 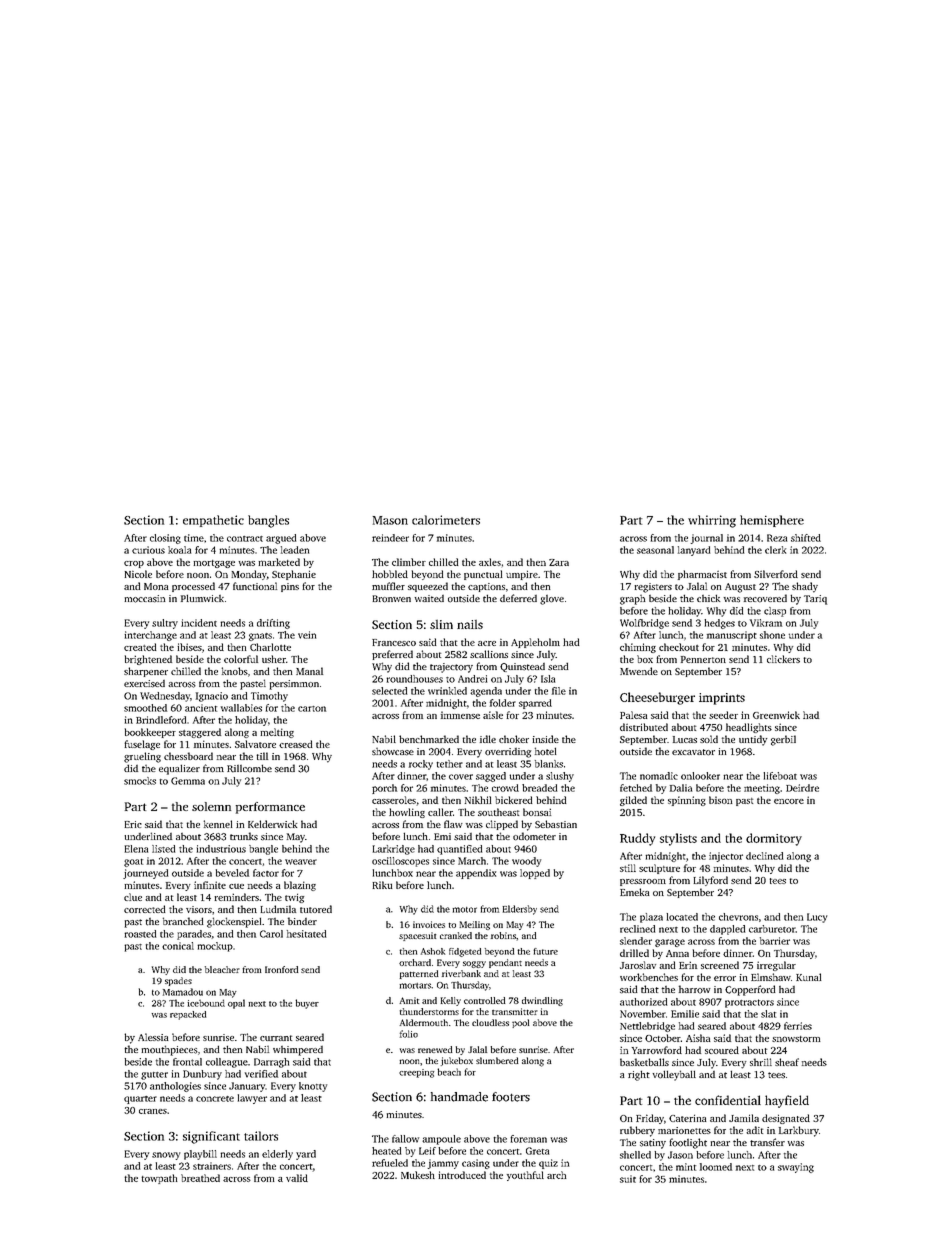 What do you see at coordinates (214, 564) in the image?
I see `mortgage` at bounding box center [214, 564].
